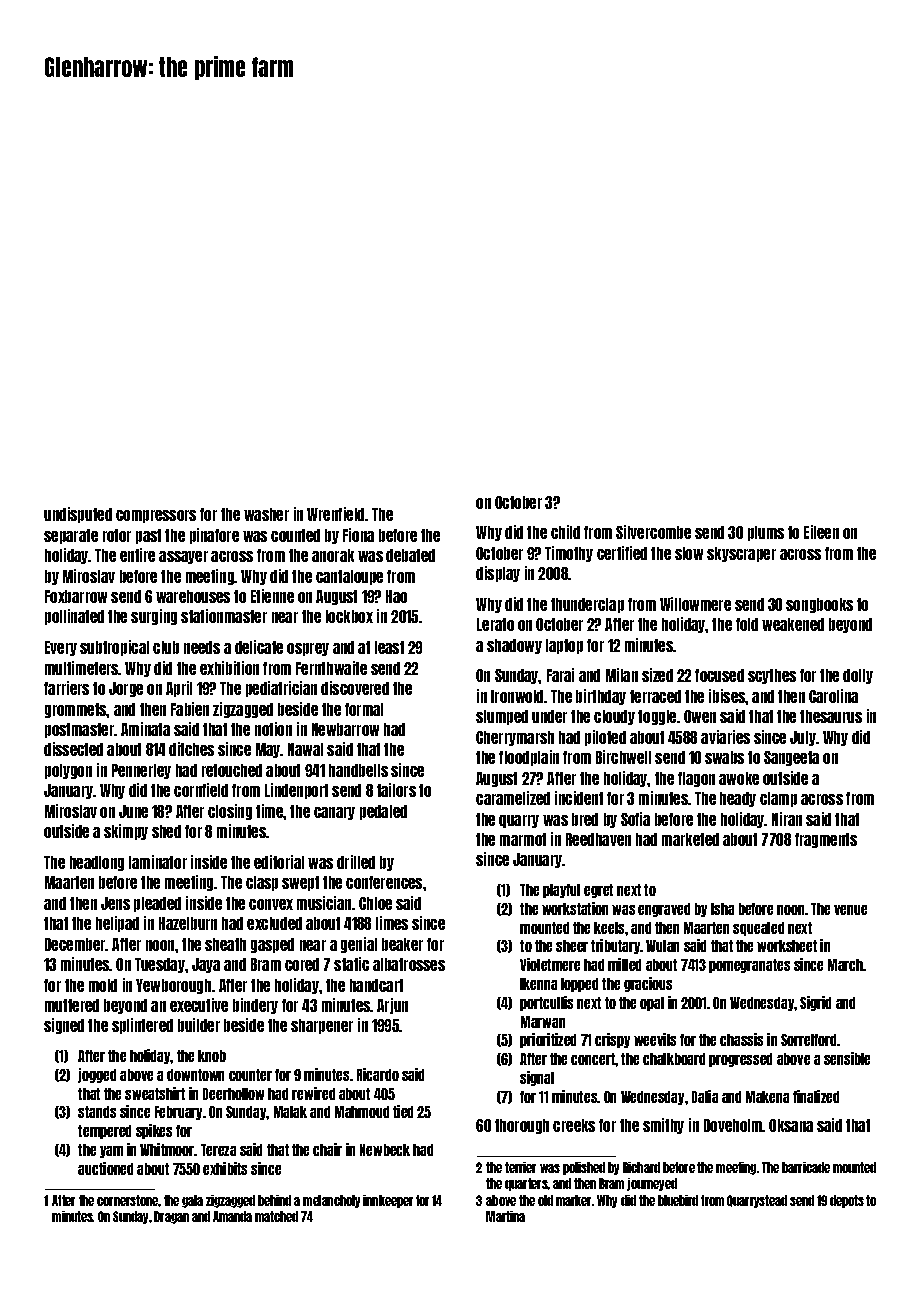  Describe the element at coordinates (375, 903) in the screenshot. I see `Chloe` at that location.
